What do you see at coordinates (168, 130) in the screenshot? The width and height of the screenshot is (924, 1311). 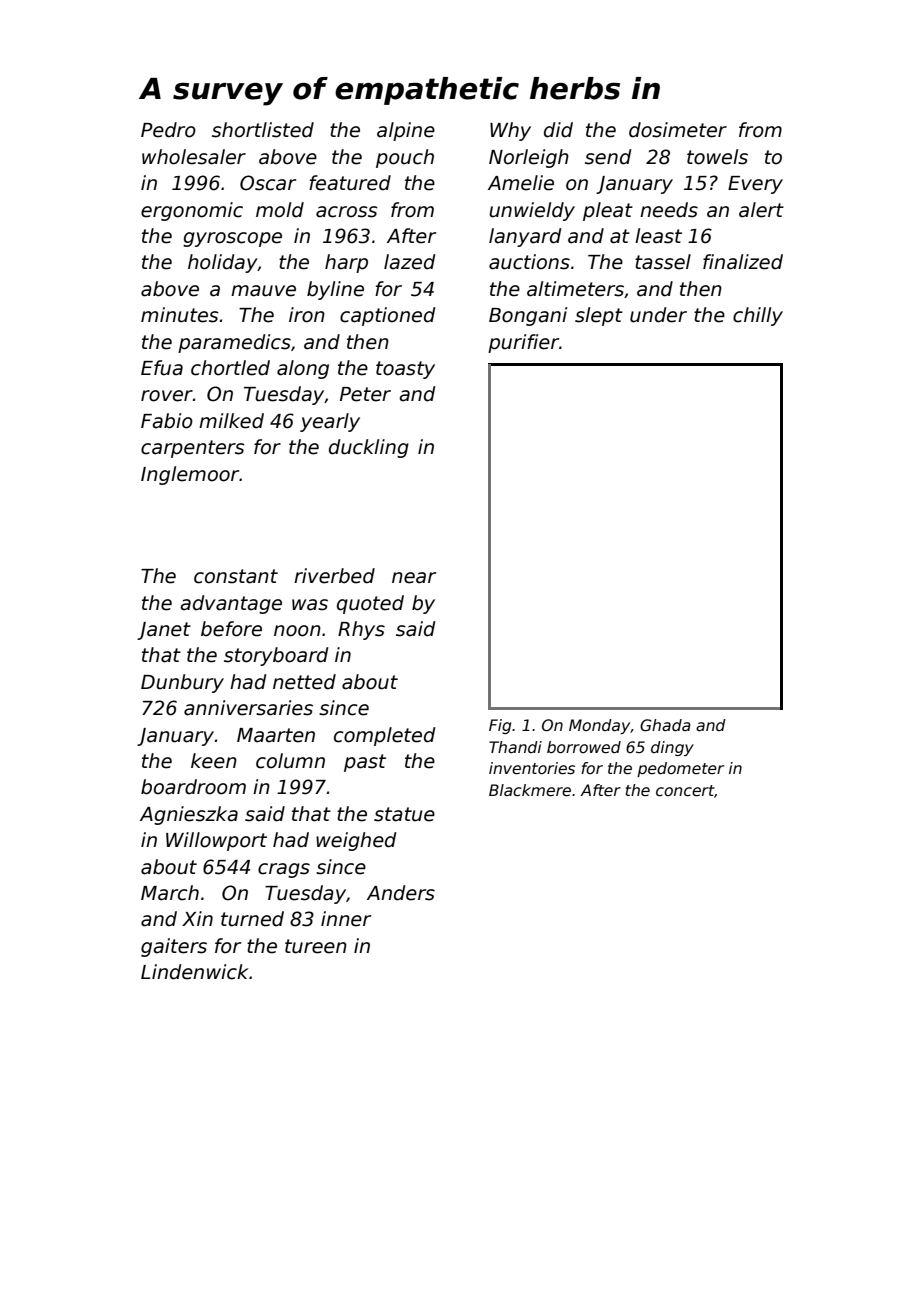 I see `Pedro` at bounding box center [168, 130].
